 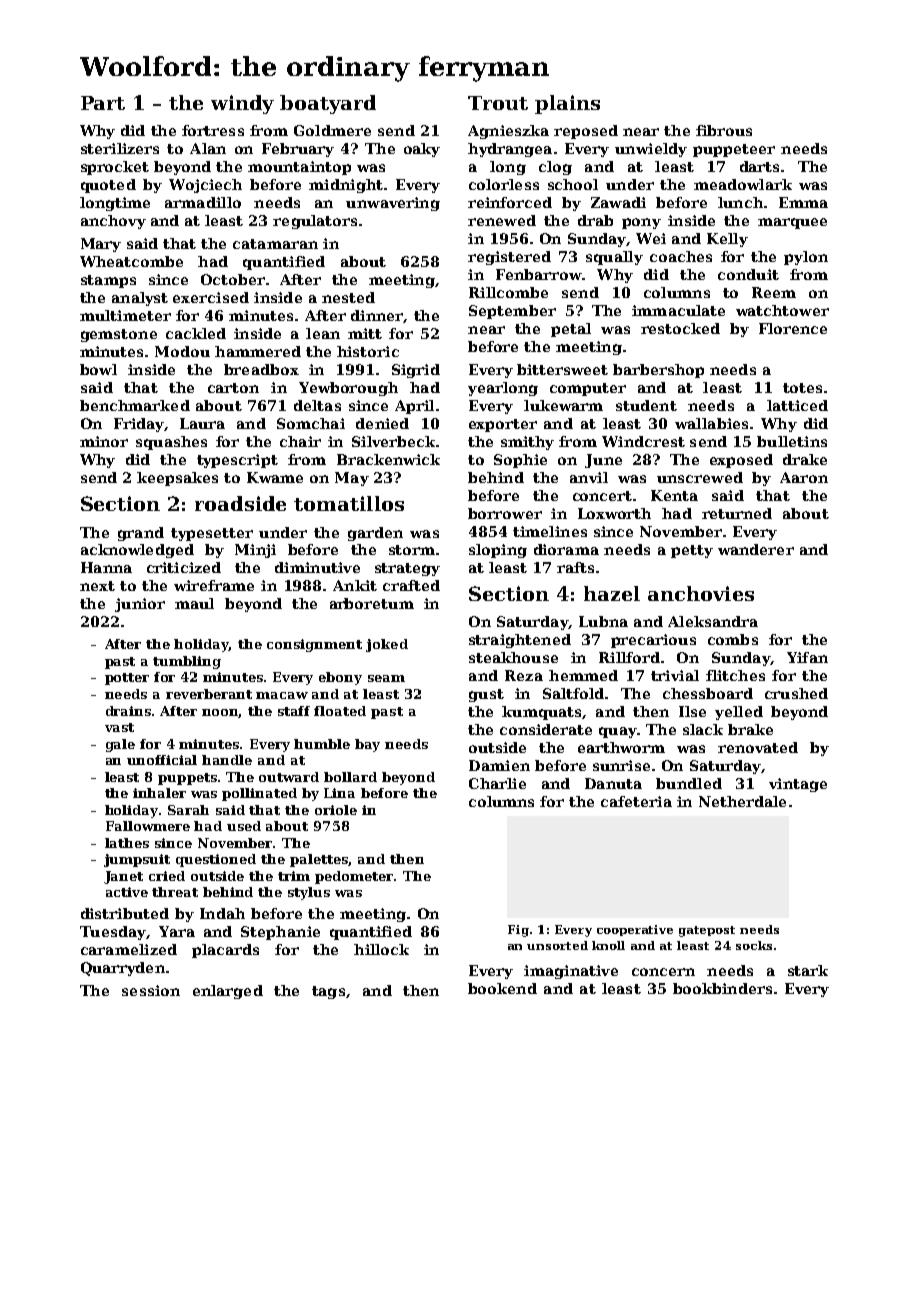 What do you see at coordinates (184, 567) in the page?
I see `criticized` at bounding box center [184, 567].
